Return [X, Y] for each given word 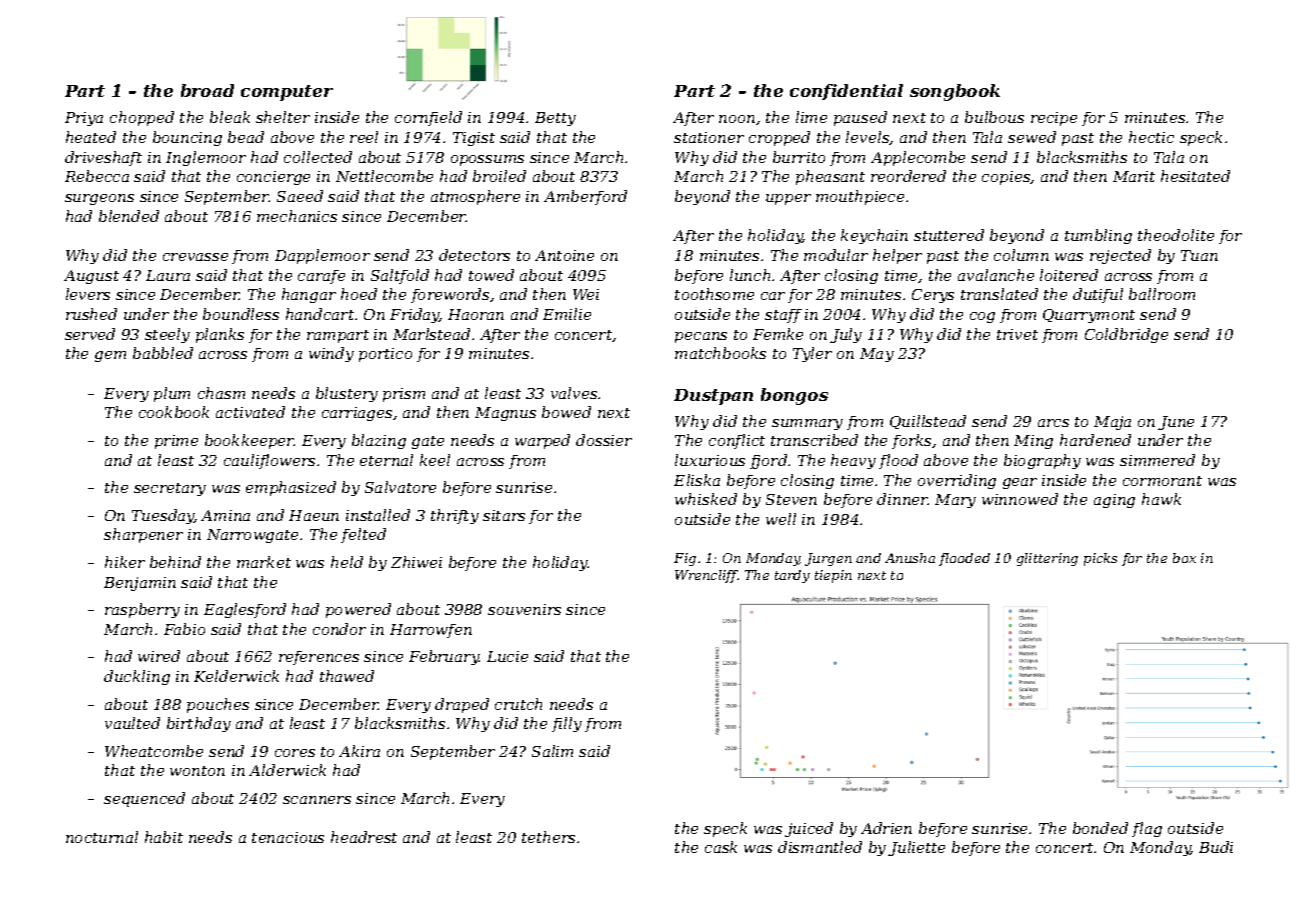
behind [175, 562]
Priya [84, 119]
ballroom [1162, 294]
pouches [218, 705]
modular [836, 255]
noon [737, 119]
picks [1100, 559]
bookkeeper [249, 441]
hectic [1151, 137]
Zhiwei [416, 562]
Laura [168, 275]
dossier [604, 440]
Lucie [507, 656]
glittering [1047, 559]
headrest [364, 837]
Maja [1112, 423]
